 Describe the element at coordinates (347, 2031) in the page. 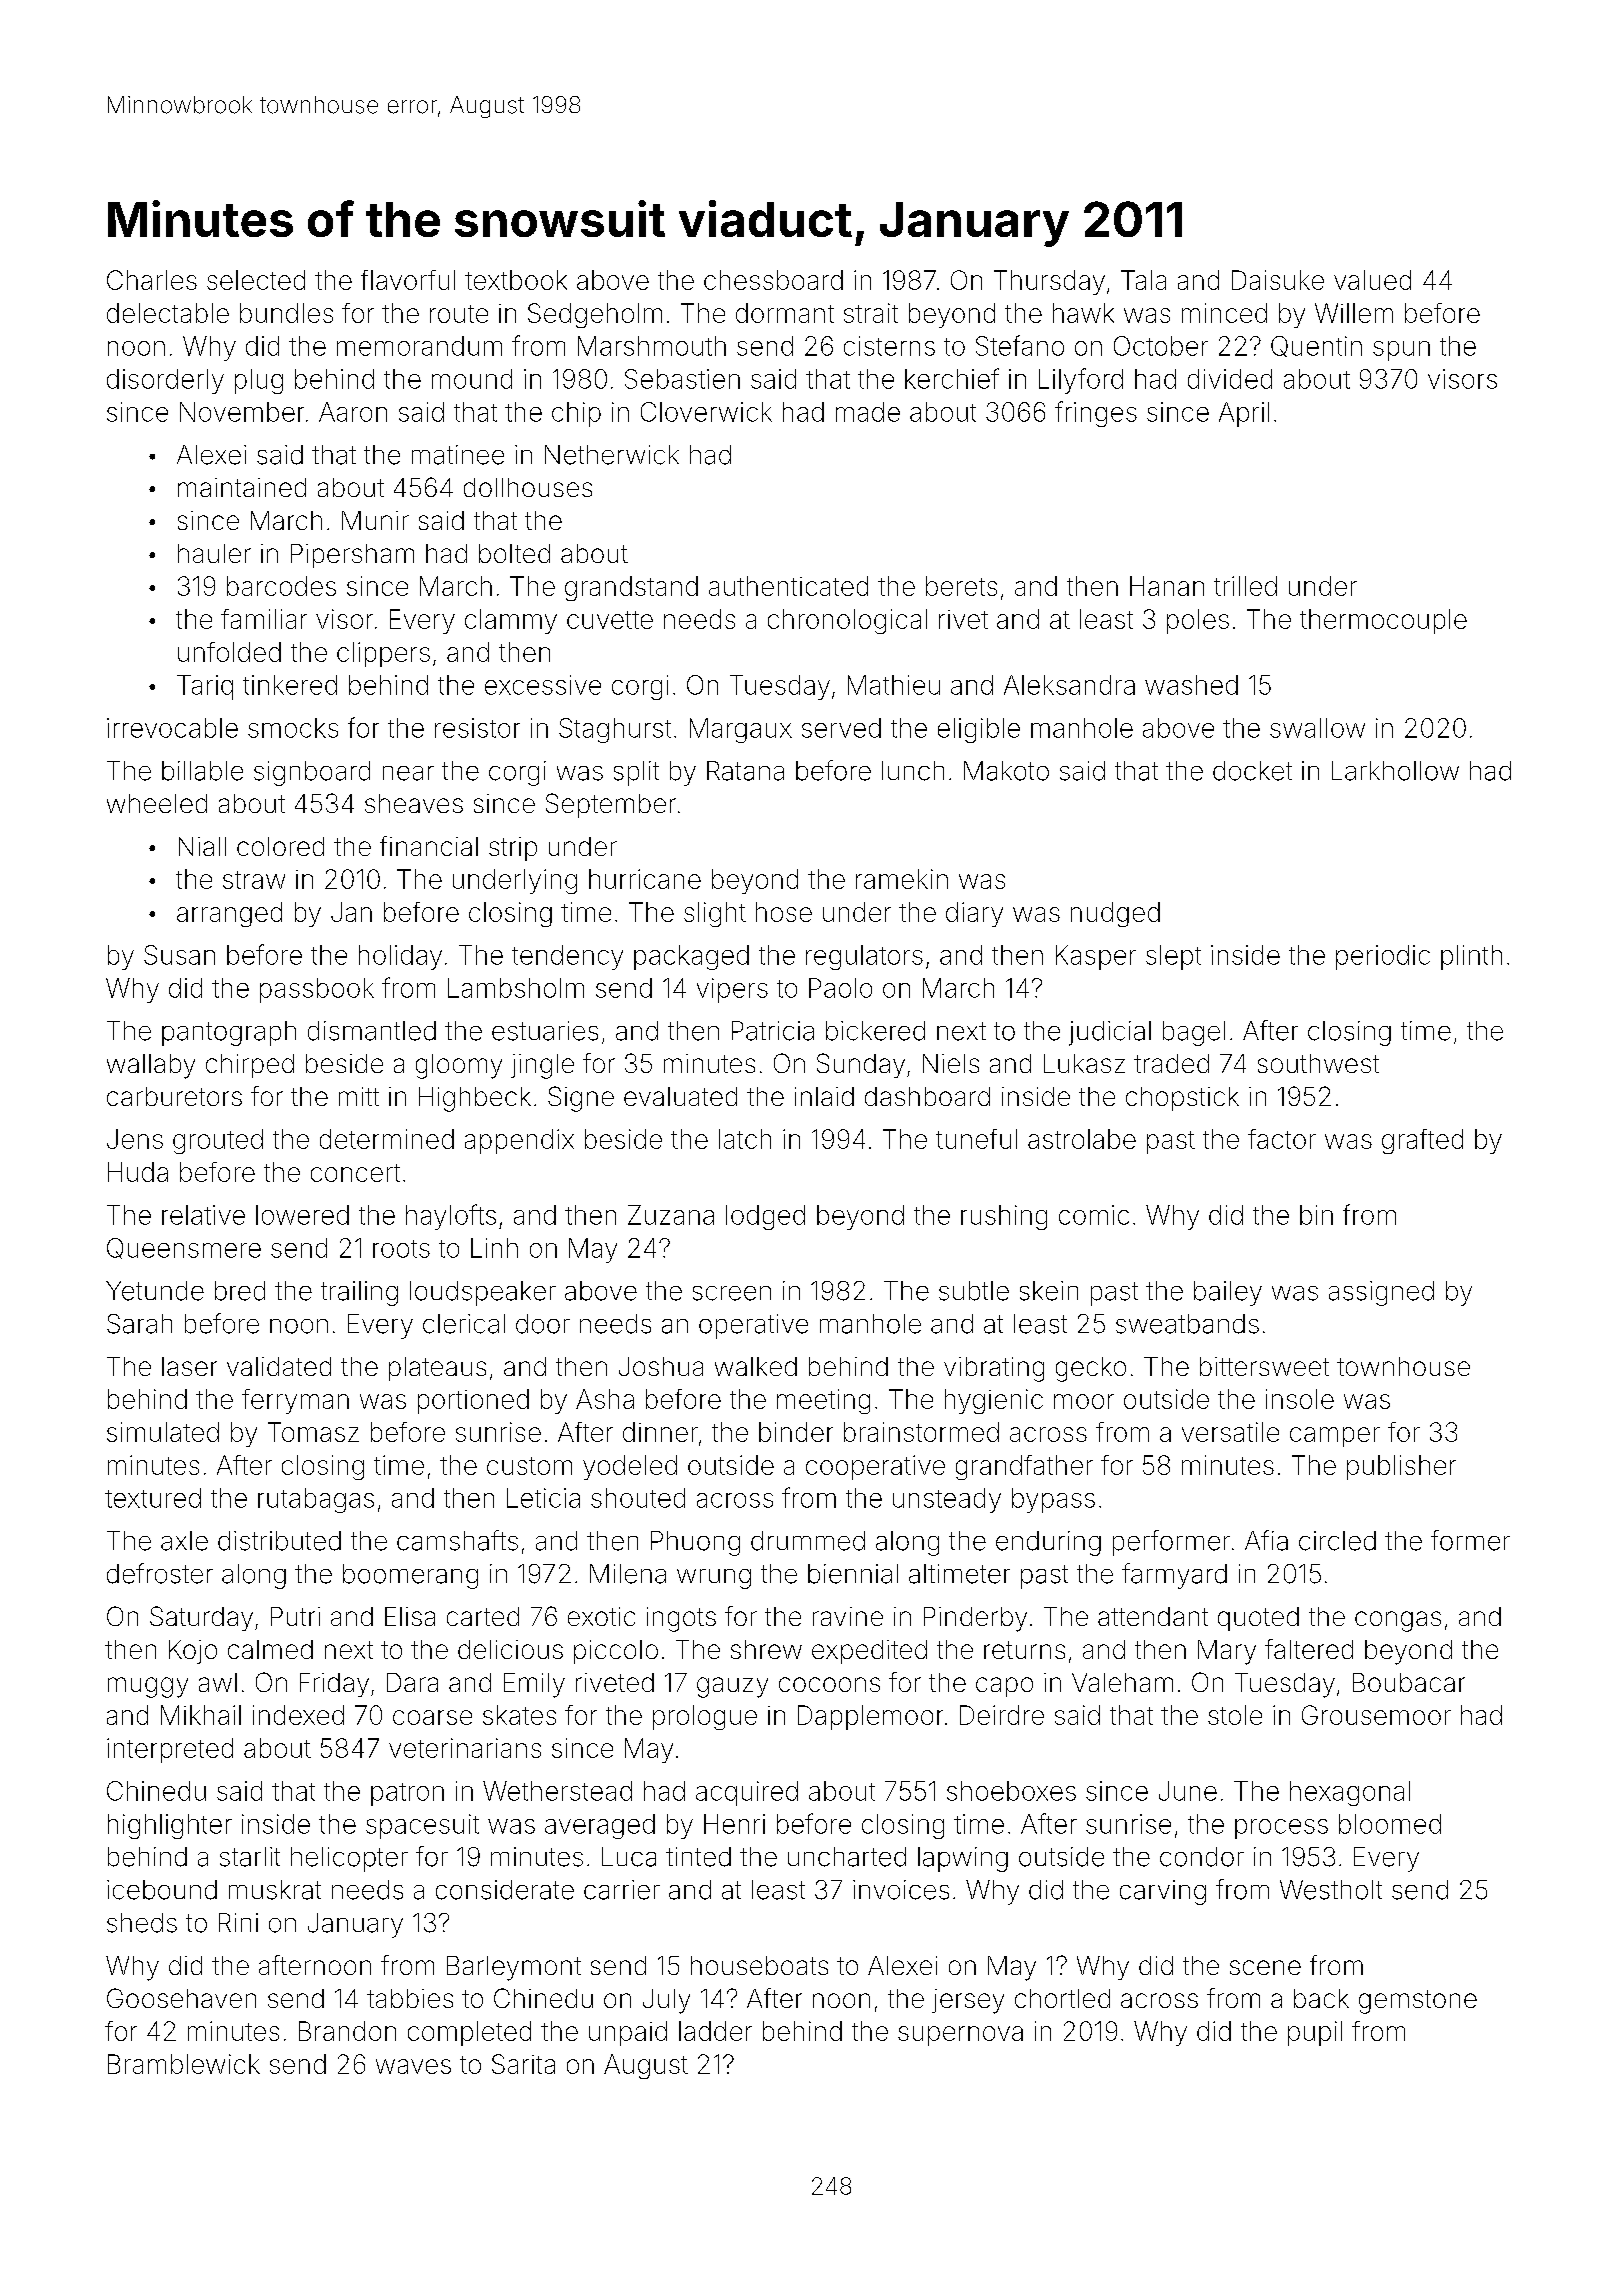

I see `Brandon` at that location.
